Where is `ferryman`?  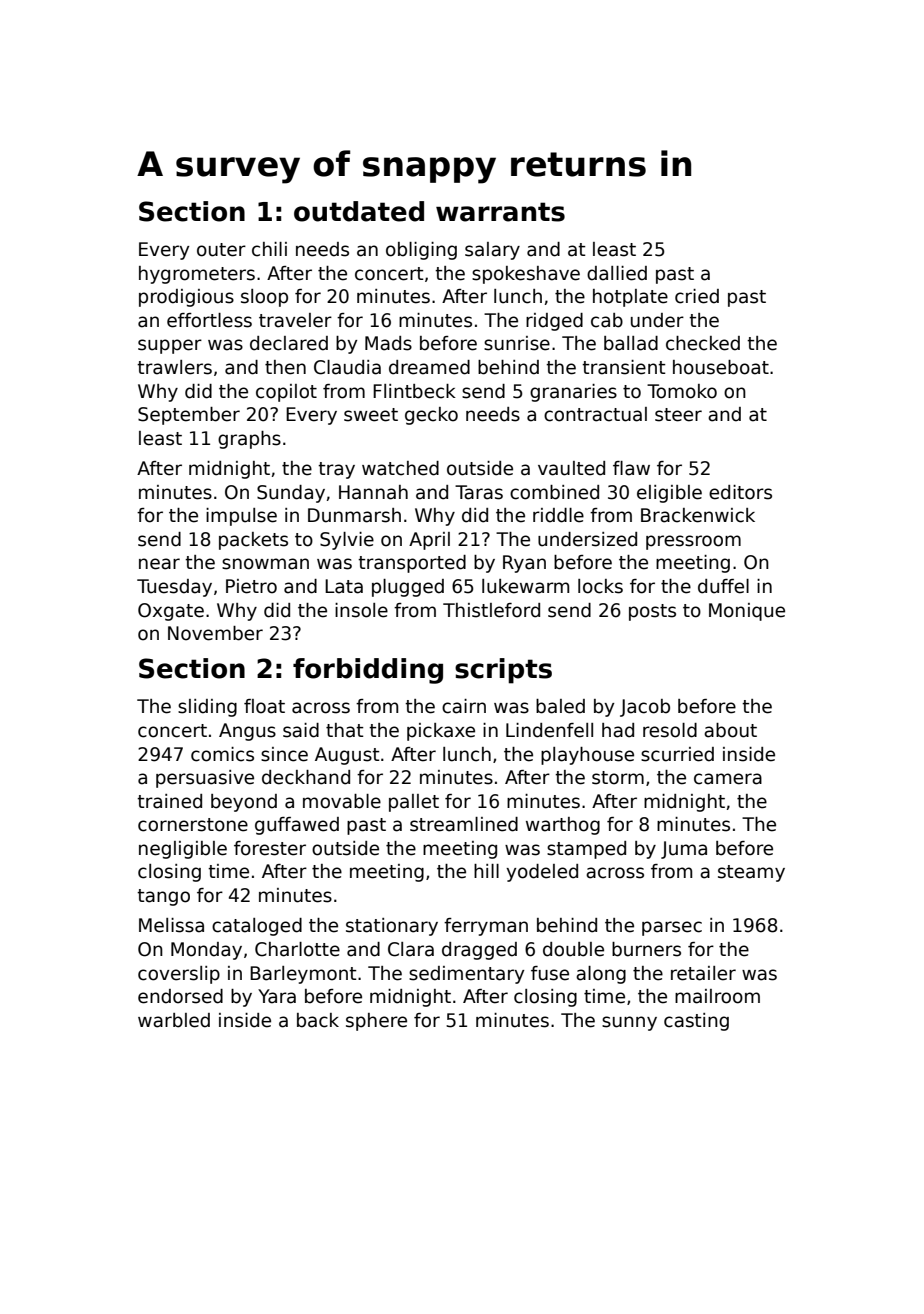
ferryman is located at coordinates (486, 927).
